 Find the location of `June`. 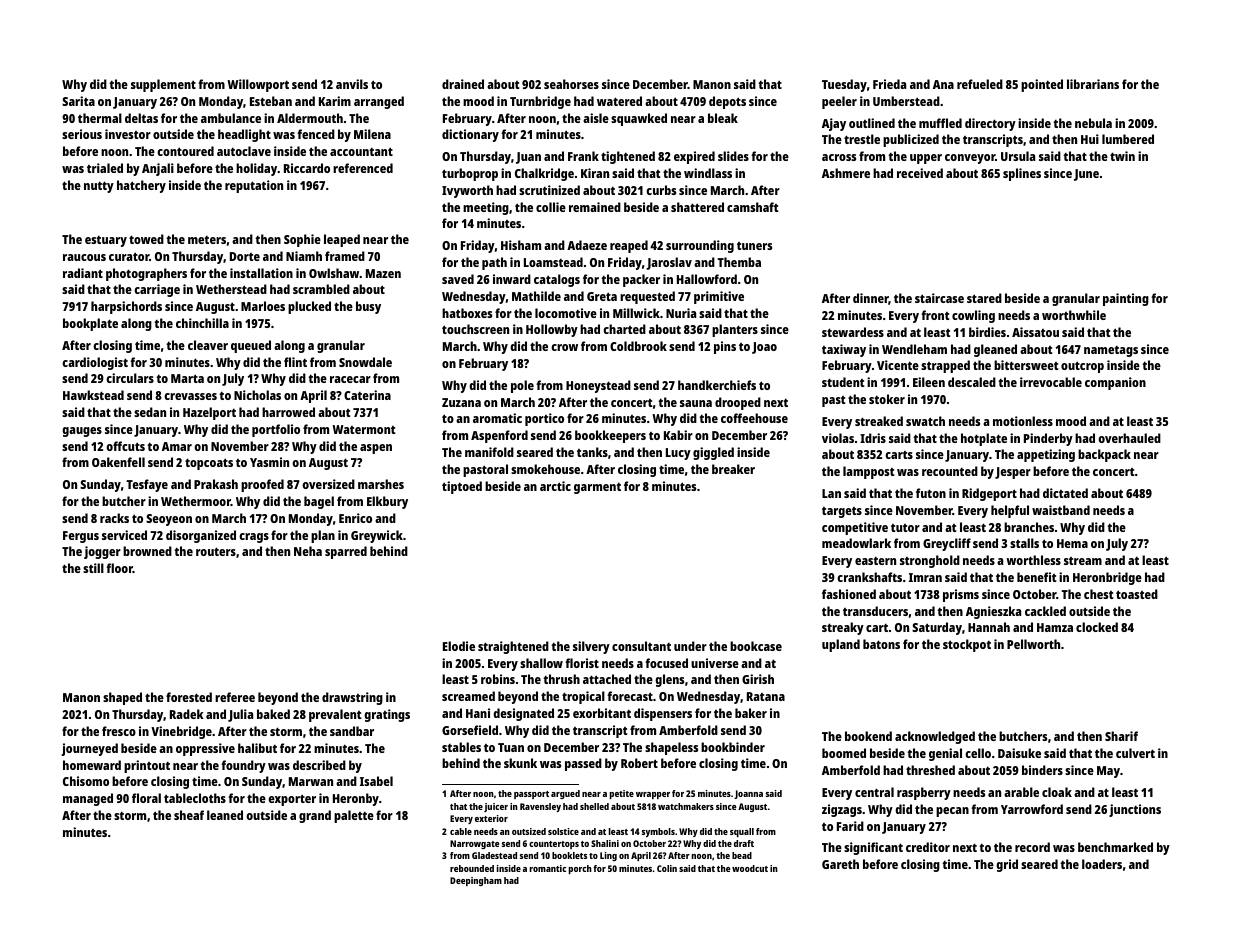

June is located at coordinates (1086, 175).
